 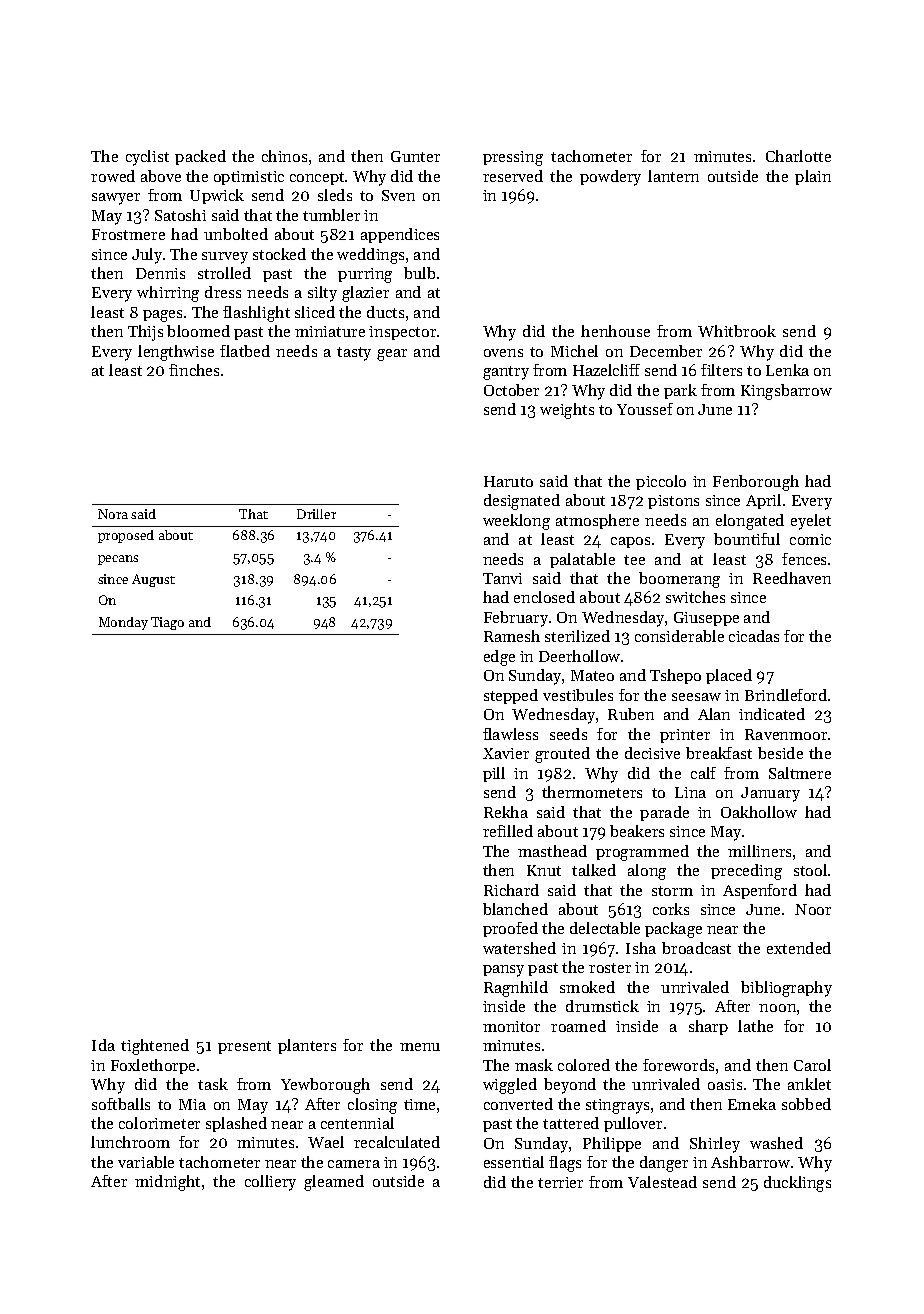 I want to click on Satoshi, so click(x=180, y=215).
